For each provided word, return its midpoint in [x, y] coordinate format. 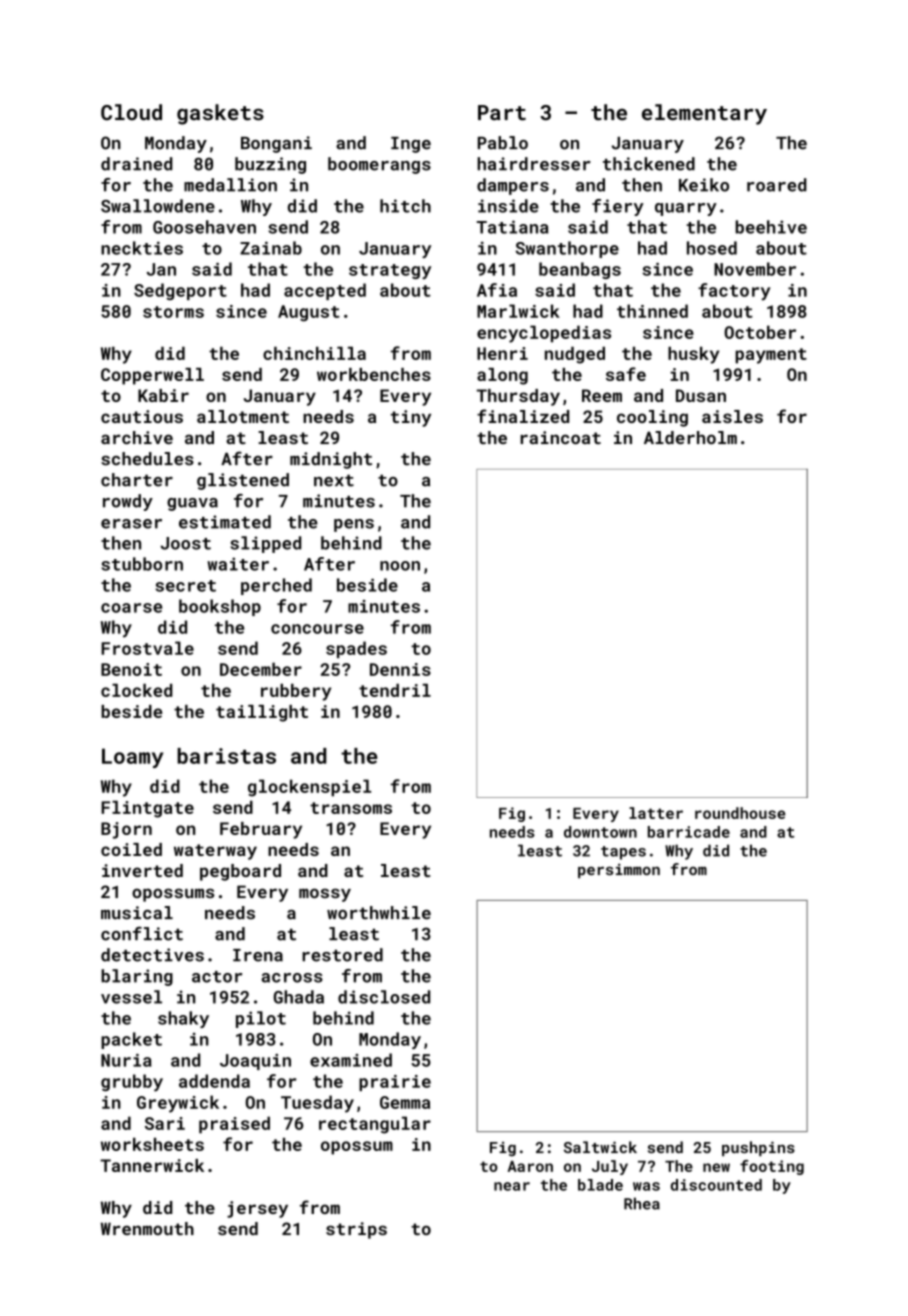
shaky [183, 1019]
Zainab [271, 248]
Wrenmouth [147, 1228]
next [334, 480]
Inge [411, 145]
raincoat [560, 437]
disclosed [384, 997]
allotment [243, 416]
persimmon [619, 870]
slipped [265, 544]
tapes [623, 853]
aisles [732, 416]
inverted [142, 870]
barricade [689, 832]
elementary [704, 114]
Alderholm [690, 437]
